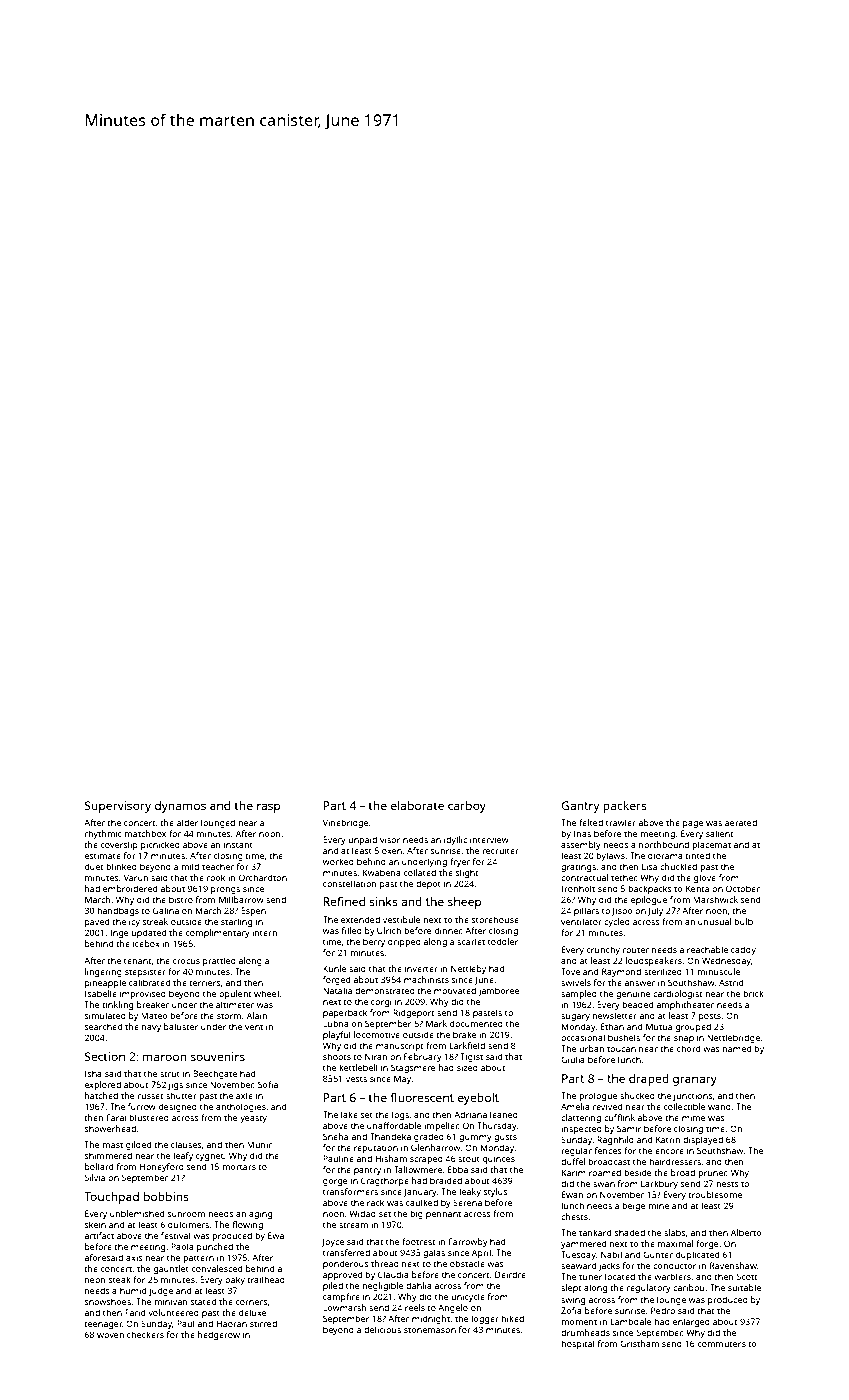  I want to click on documented, so click(476, 1023).
